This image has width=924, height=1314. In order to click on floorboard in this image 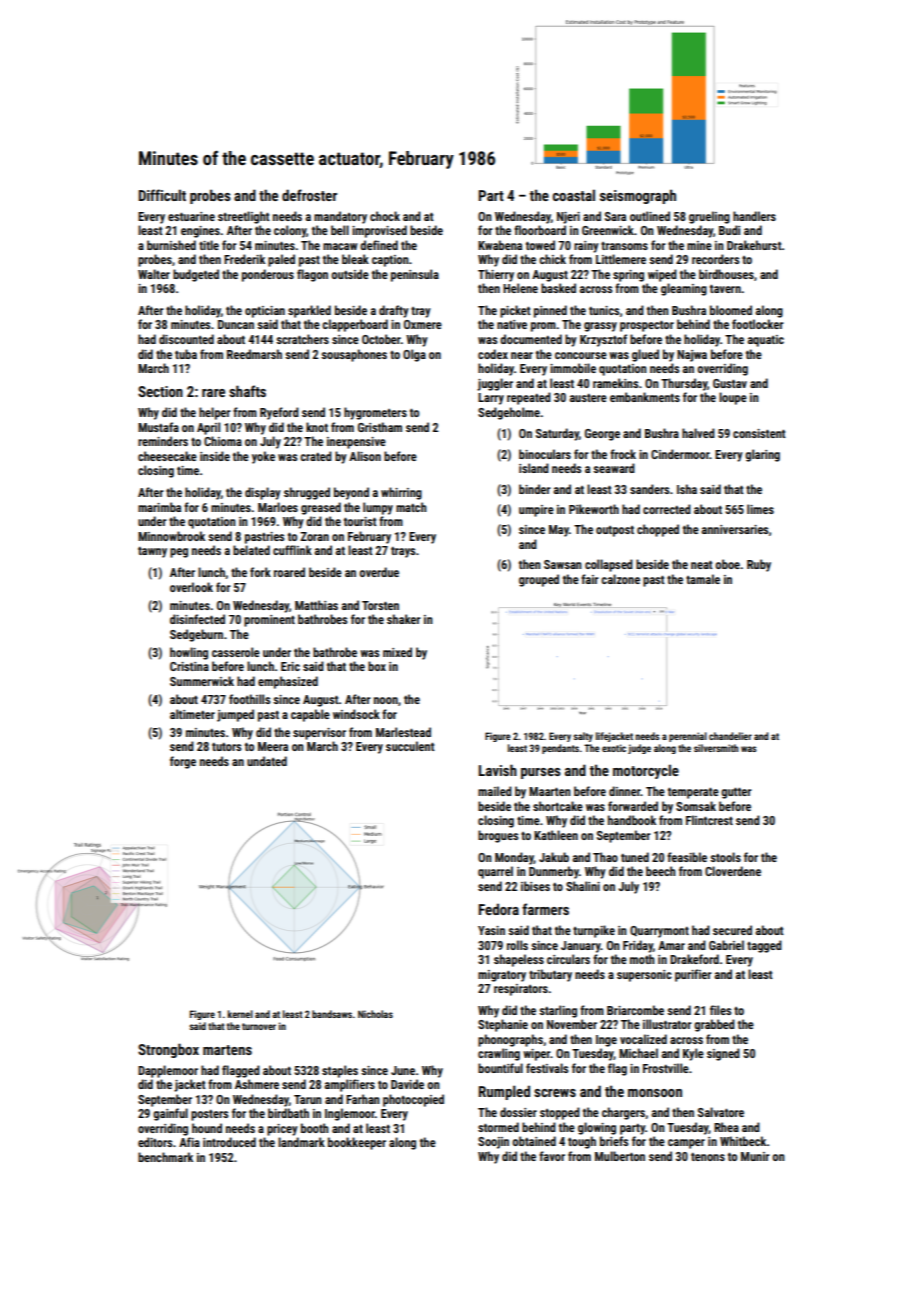, I will do `click(540, 230)`.
